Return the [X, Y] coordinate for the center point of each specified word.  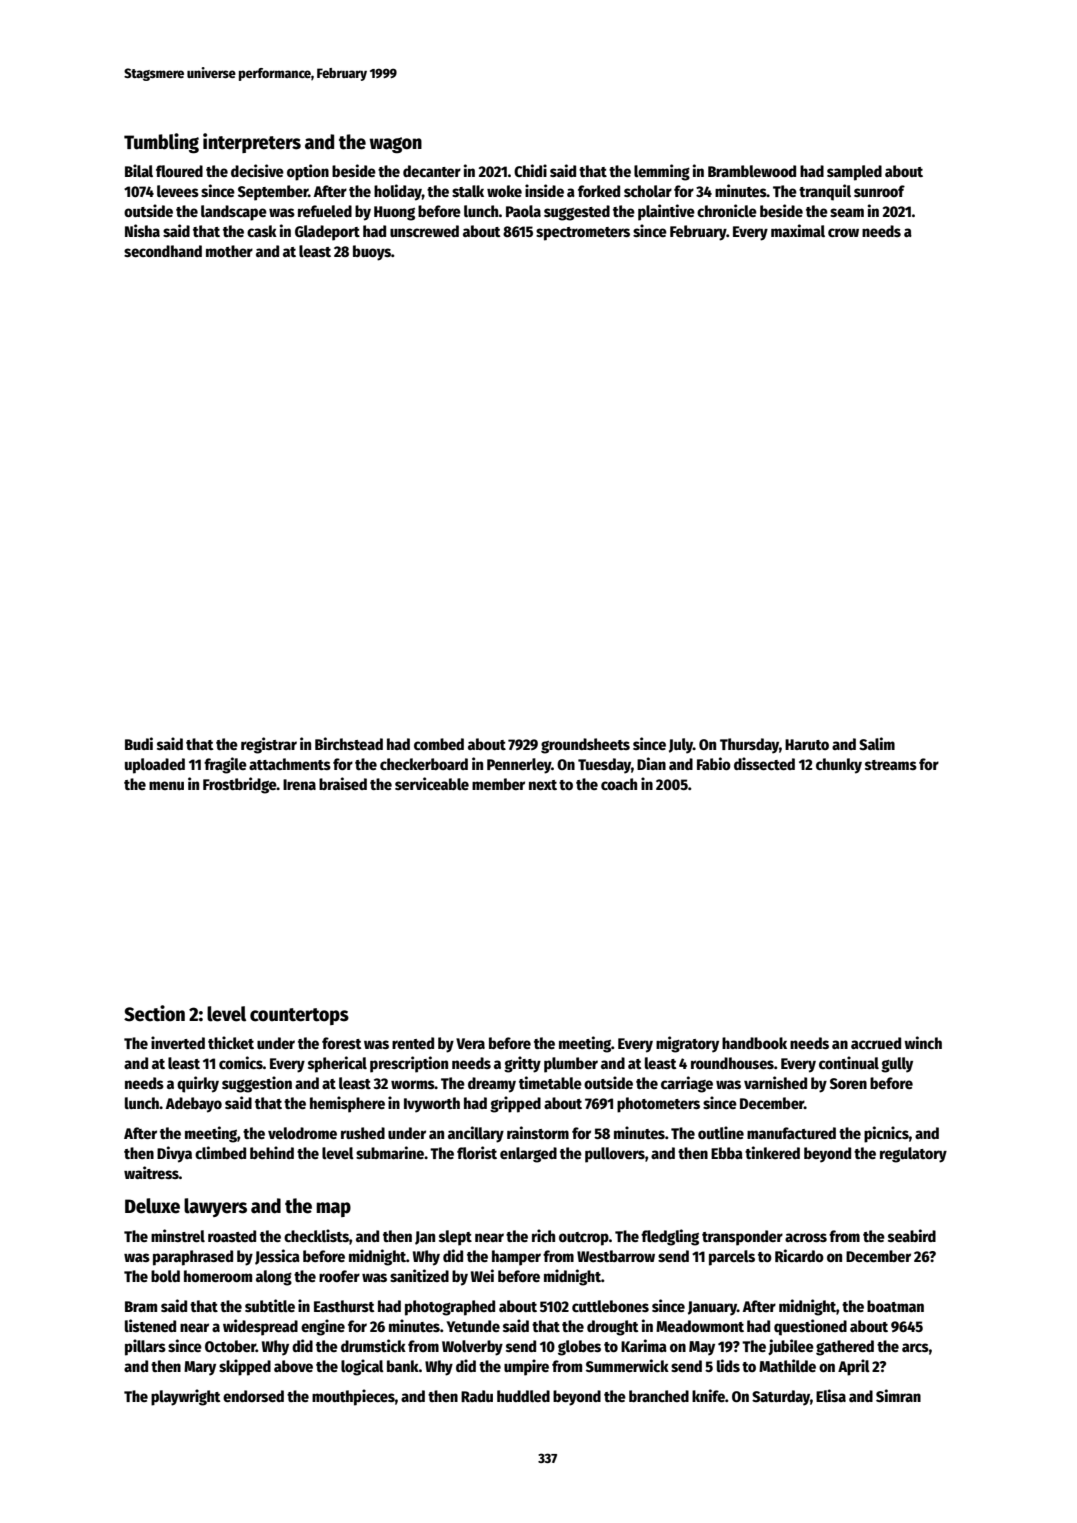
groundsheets [585, 746]
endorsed [253, 1396]
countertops [299, 1016]
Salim [877, 743]
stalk [468, 191]
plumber [571, 1065]
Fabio [714, 763]
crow [843, 232]
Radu [477, 1396]
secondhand [163, 251]
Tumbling [161, 143]
